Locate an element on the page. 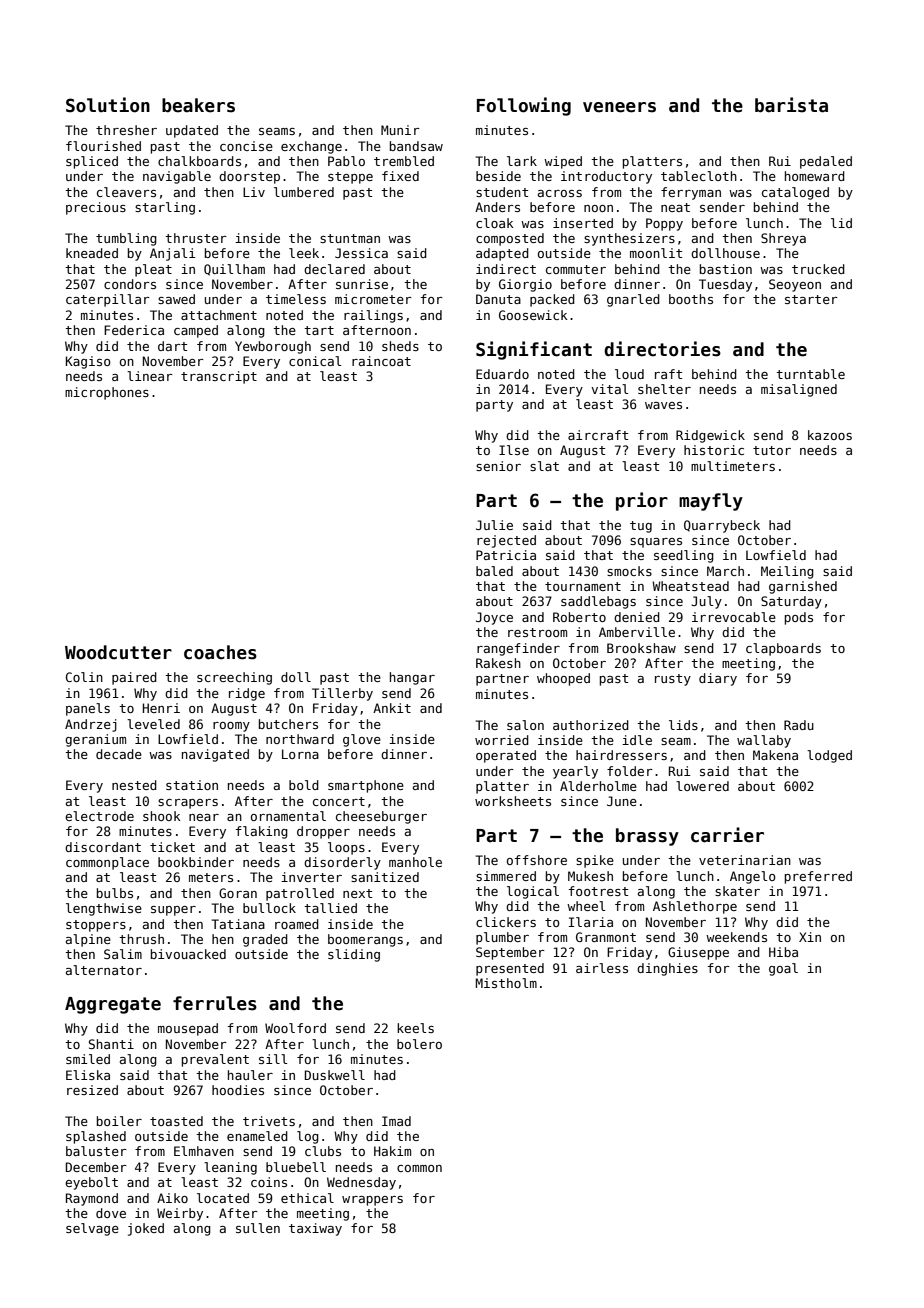 This page has height=1308, width=924. sullen is located at coordinates (258, 1228).
